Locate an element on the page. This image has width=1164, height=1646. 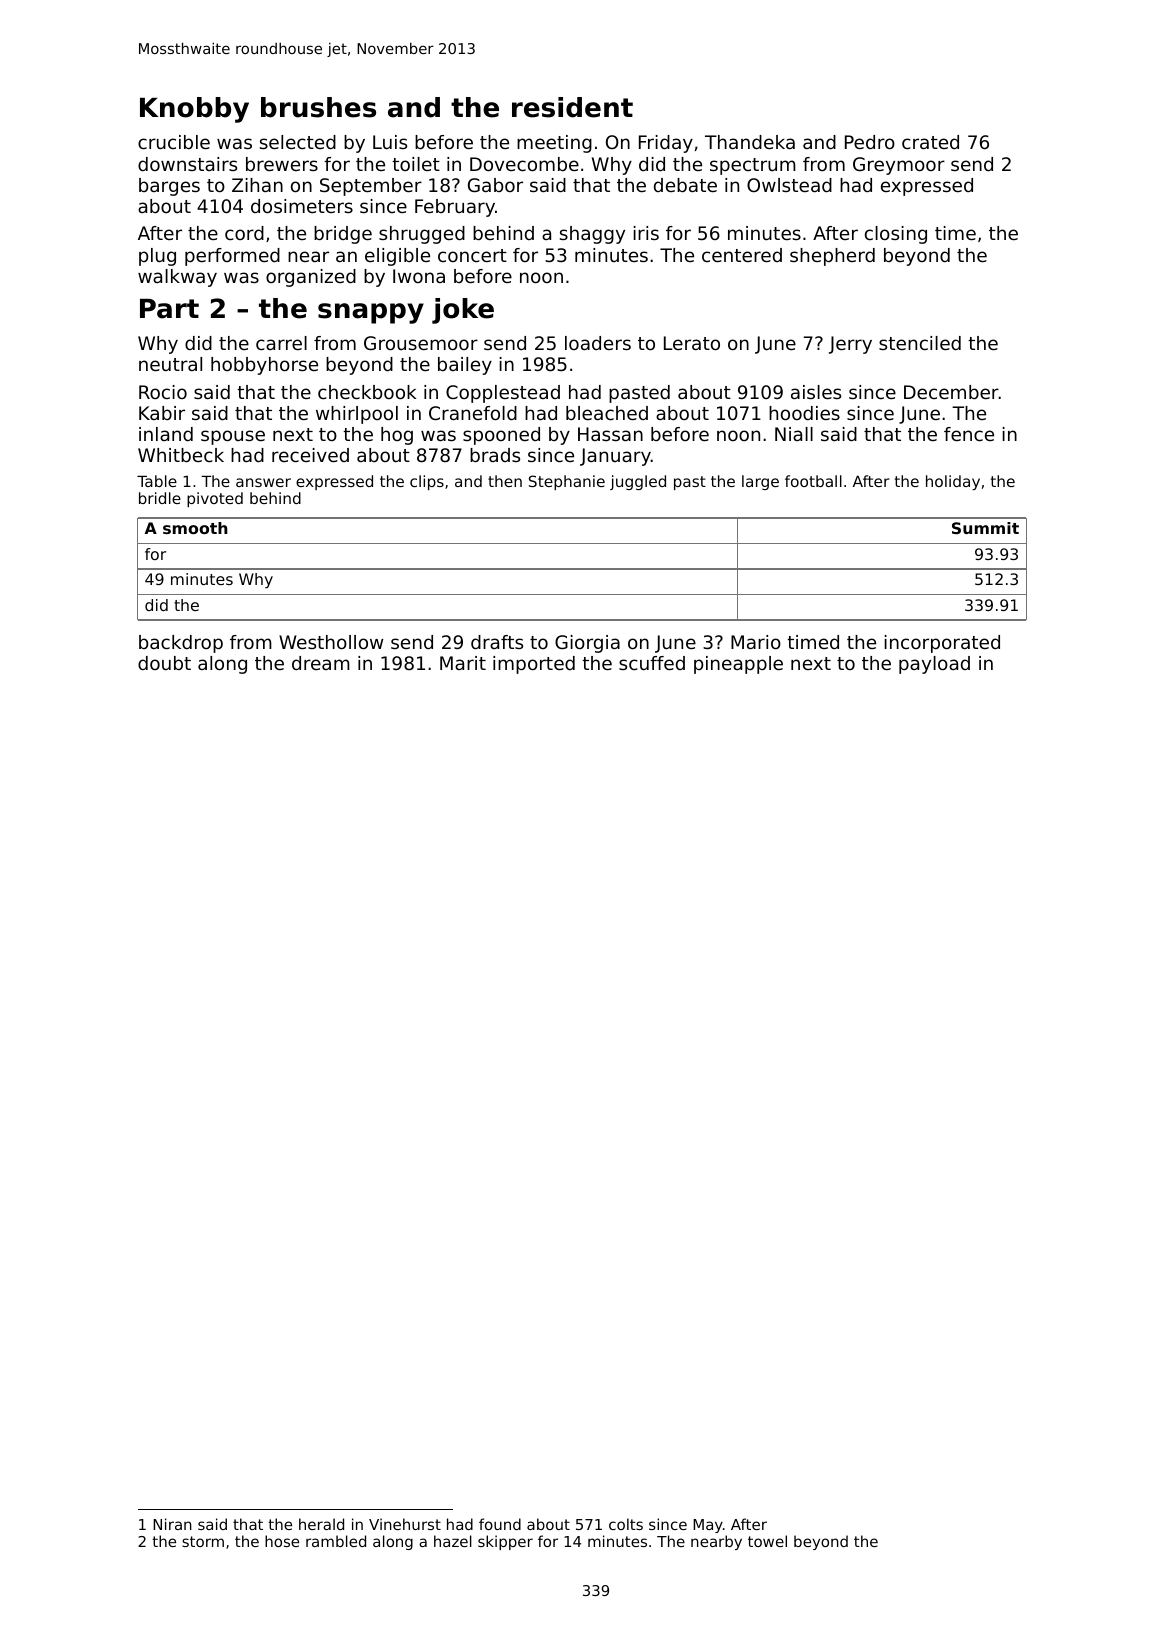
doubt is located at coordinates (164, 663).
